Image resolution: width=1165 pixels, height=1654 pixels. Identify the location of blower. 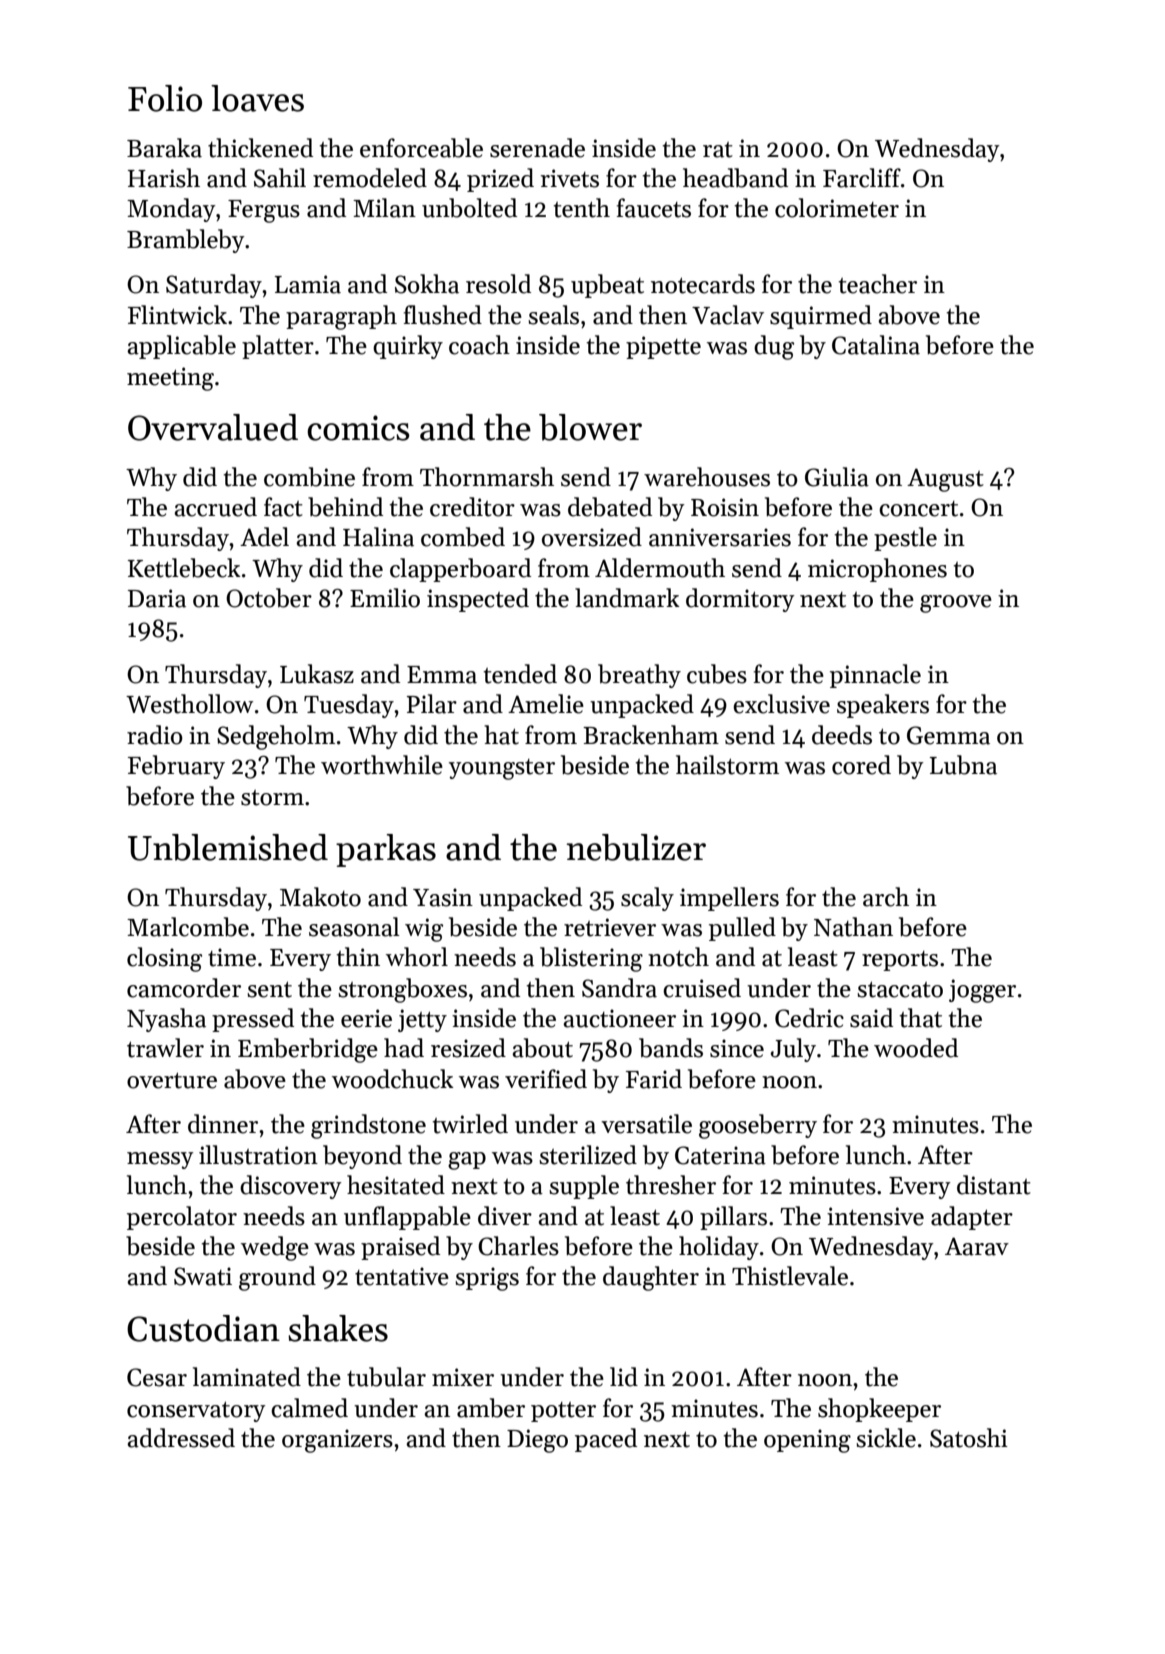
(590, 427).
